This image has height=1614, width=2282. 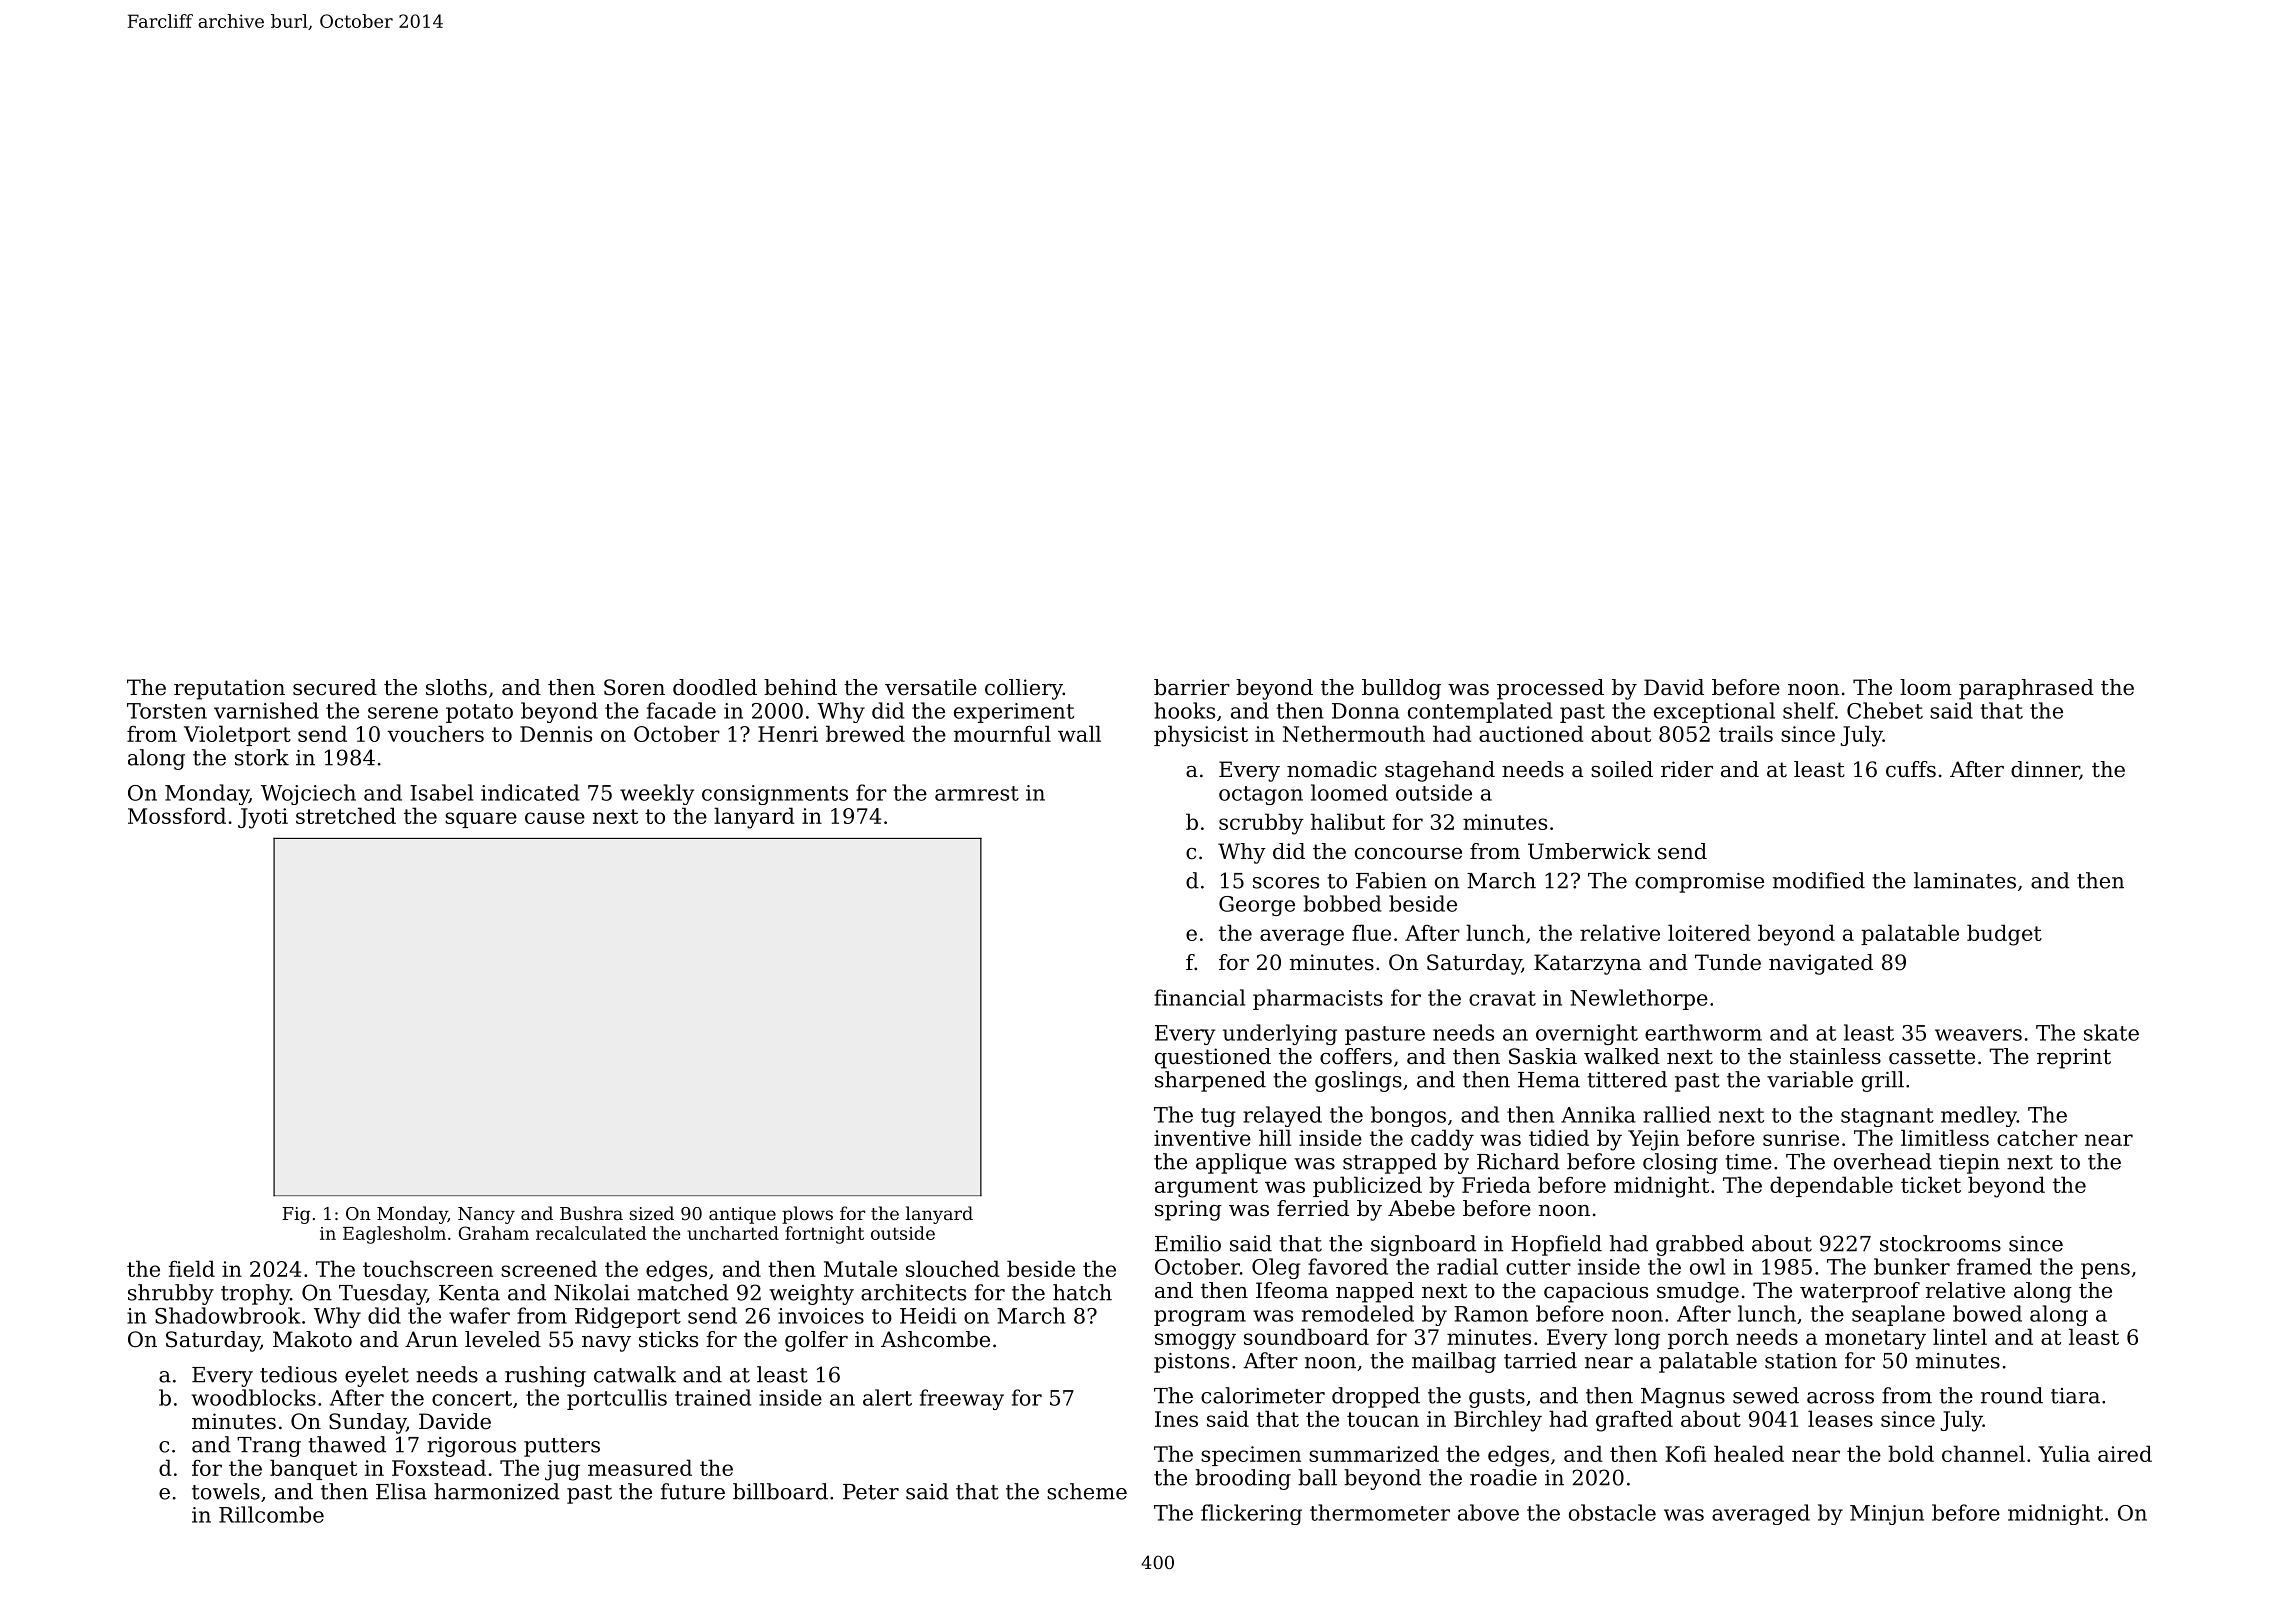 I want to click on Fig, so click(x=296, y=1215).
